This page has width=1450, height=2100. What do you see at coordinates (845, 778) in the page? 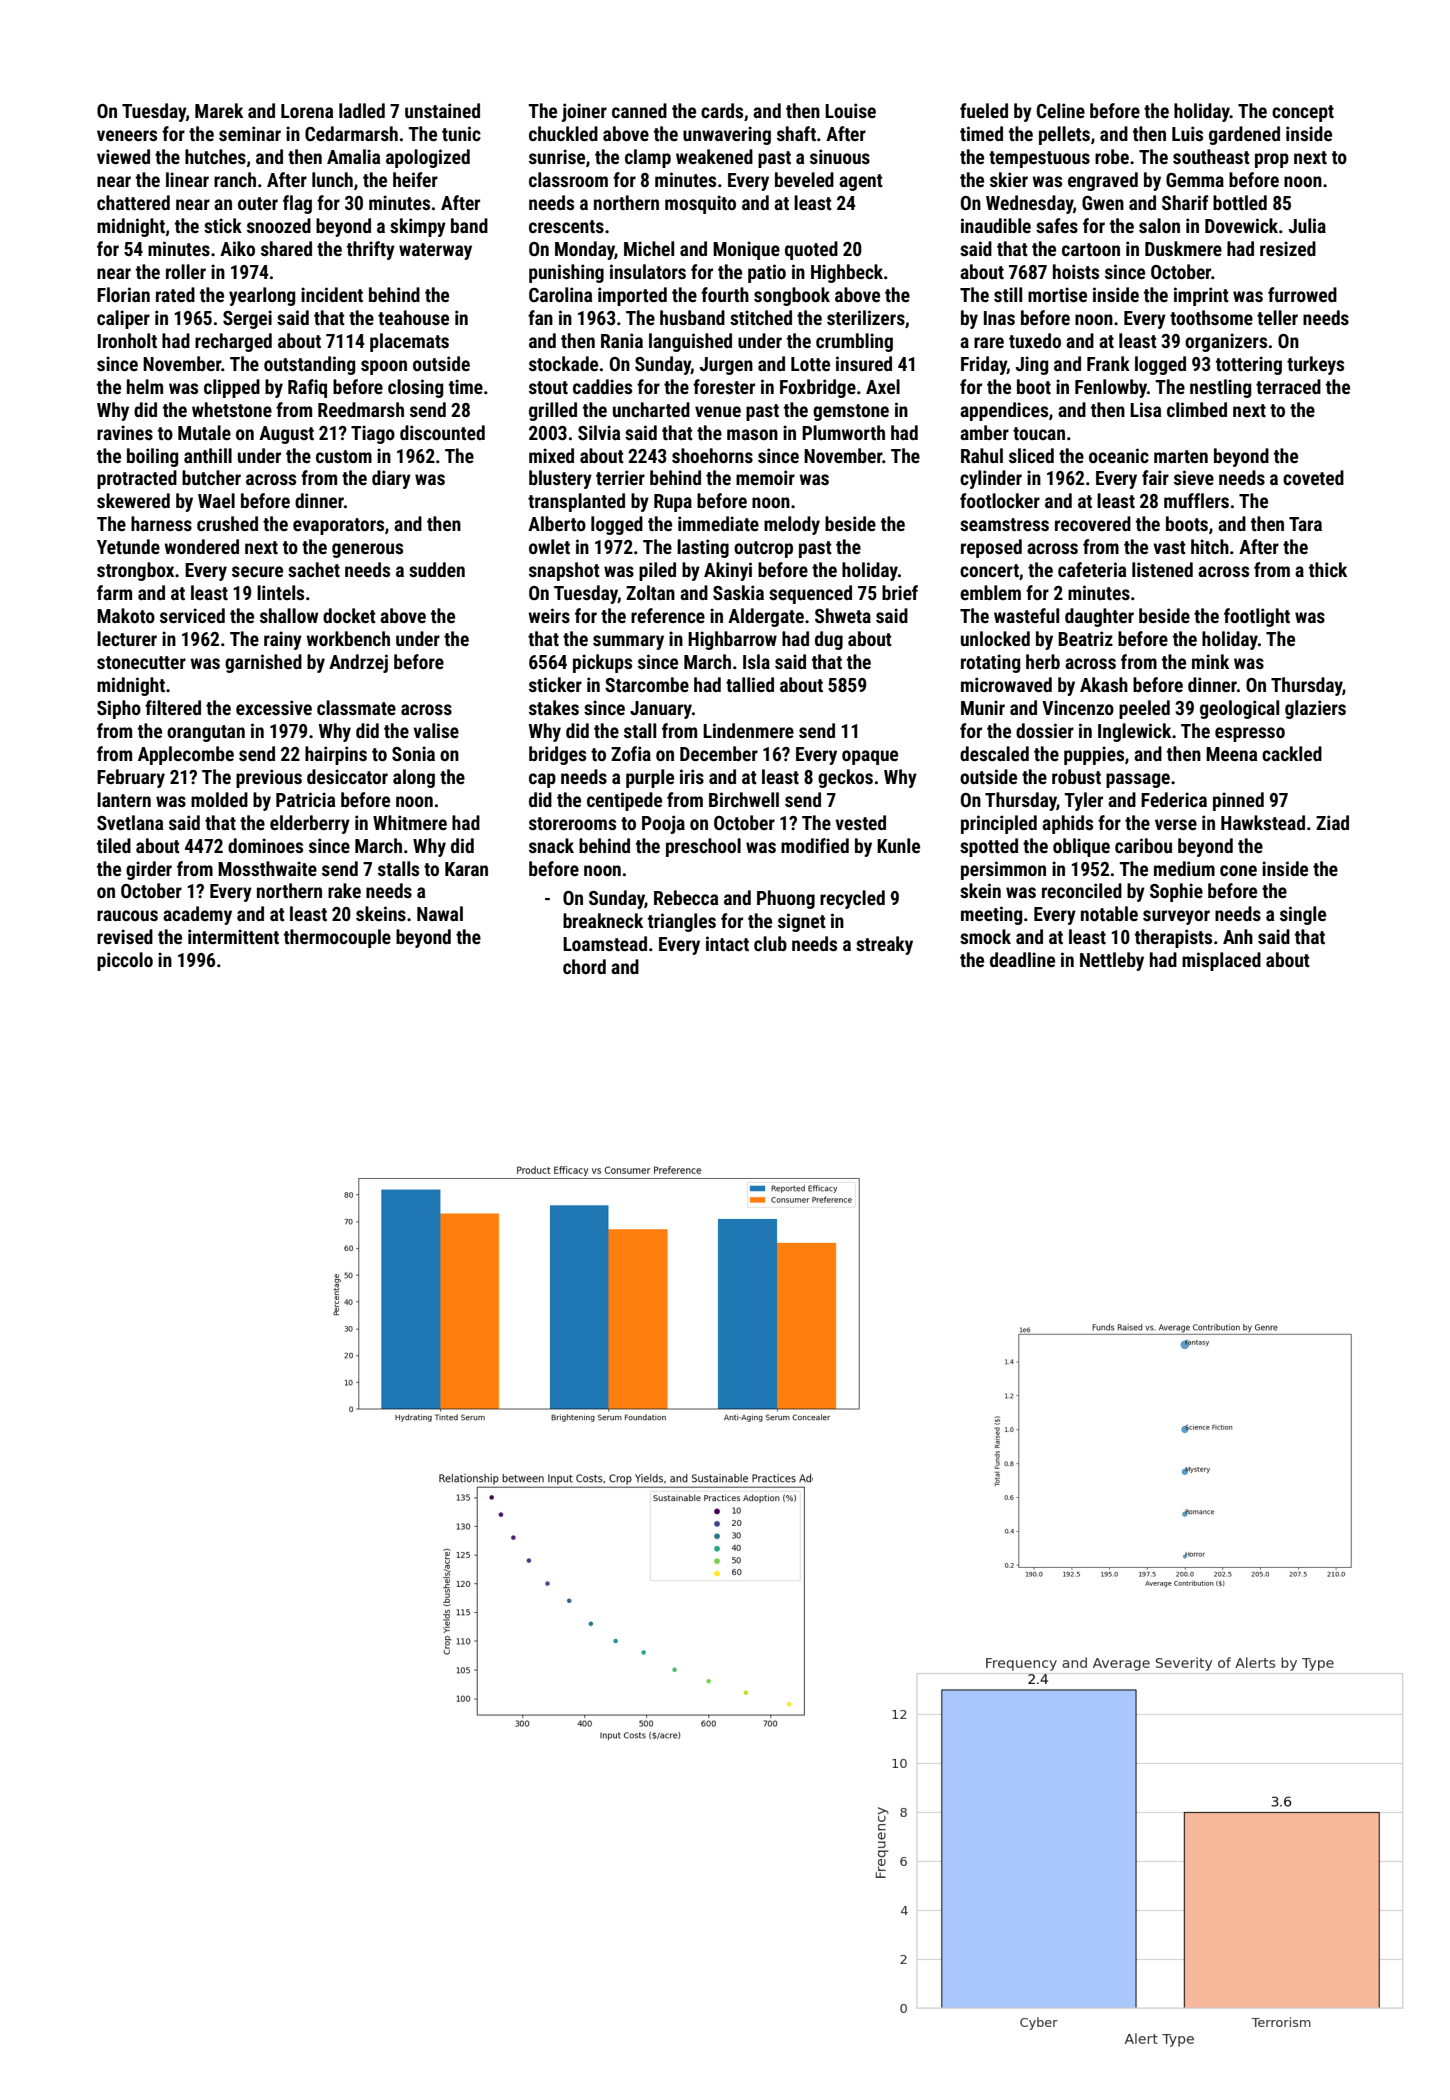
I see `geckos` at bounding box center [845, 778].
